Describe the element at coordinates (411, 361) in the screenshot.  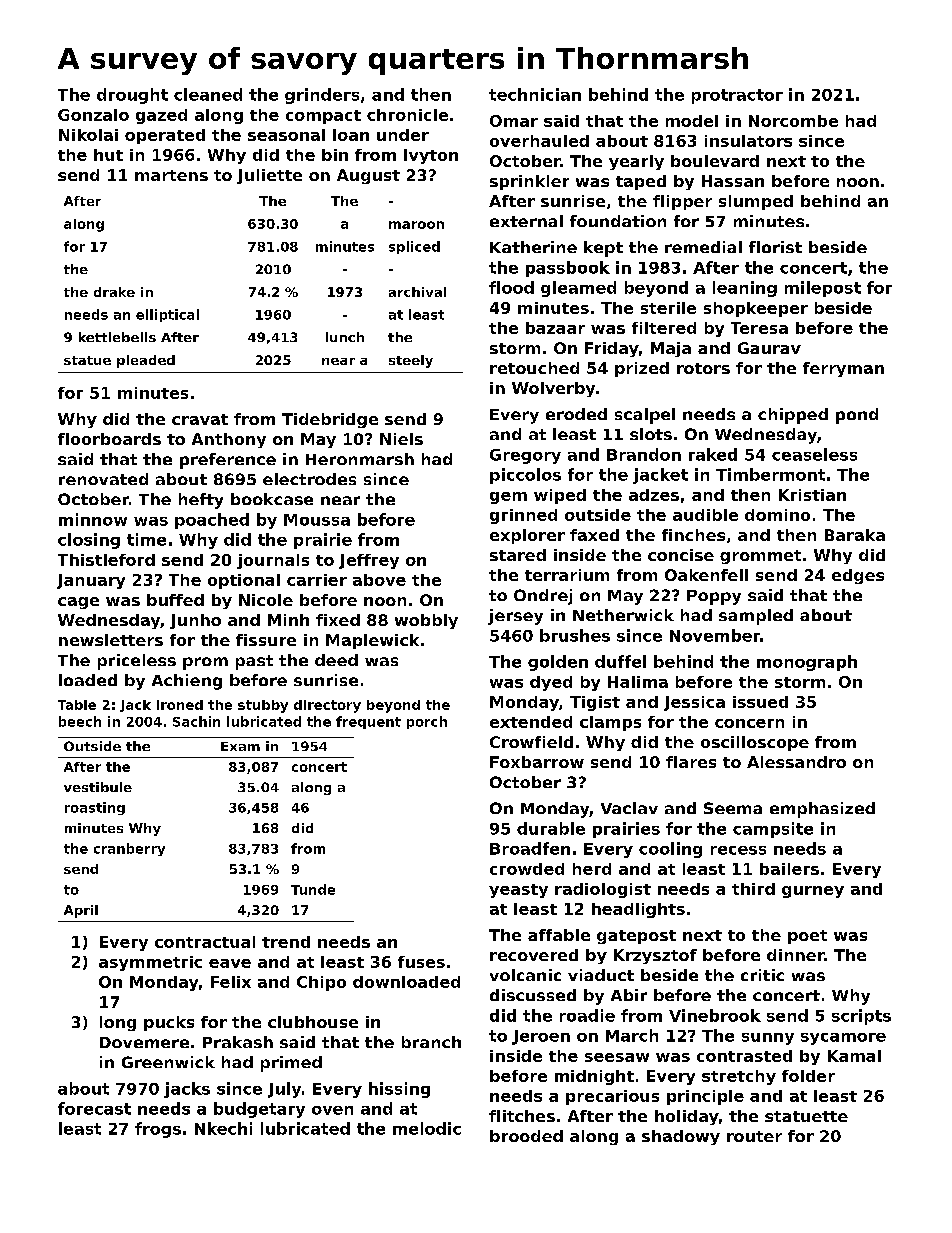
I see `steely` at that location.
